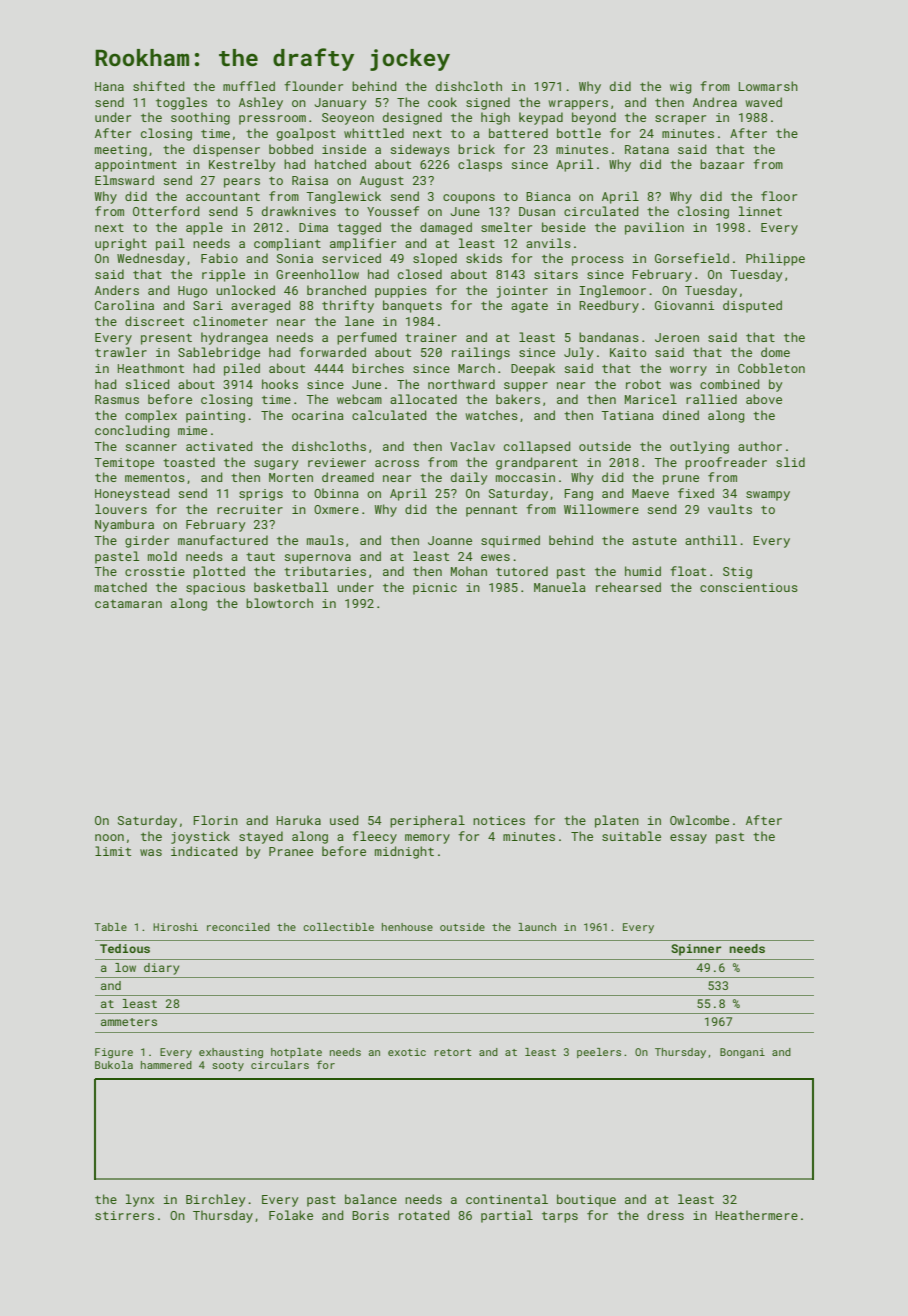 The height and width of the screenshot is (1316, 908). Describe the element at coordinates (507, 1216) in the screenshot. I see `partial` at that location.
